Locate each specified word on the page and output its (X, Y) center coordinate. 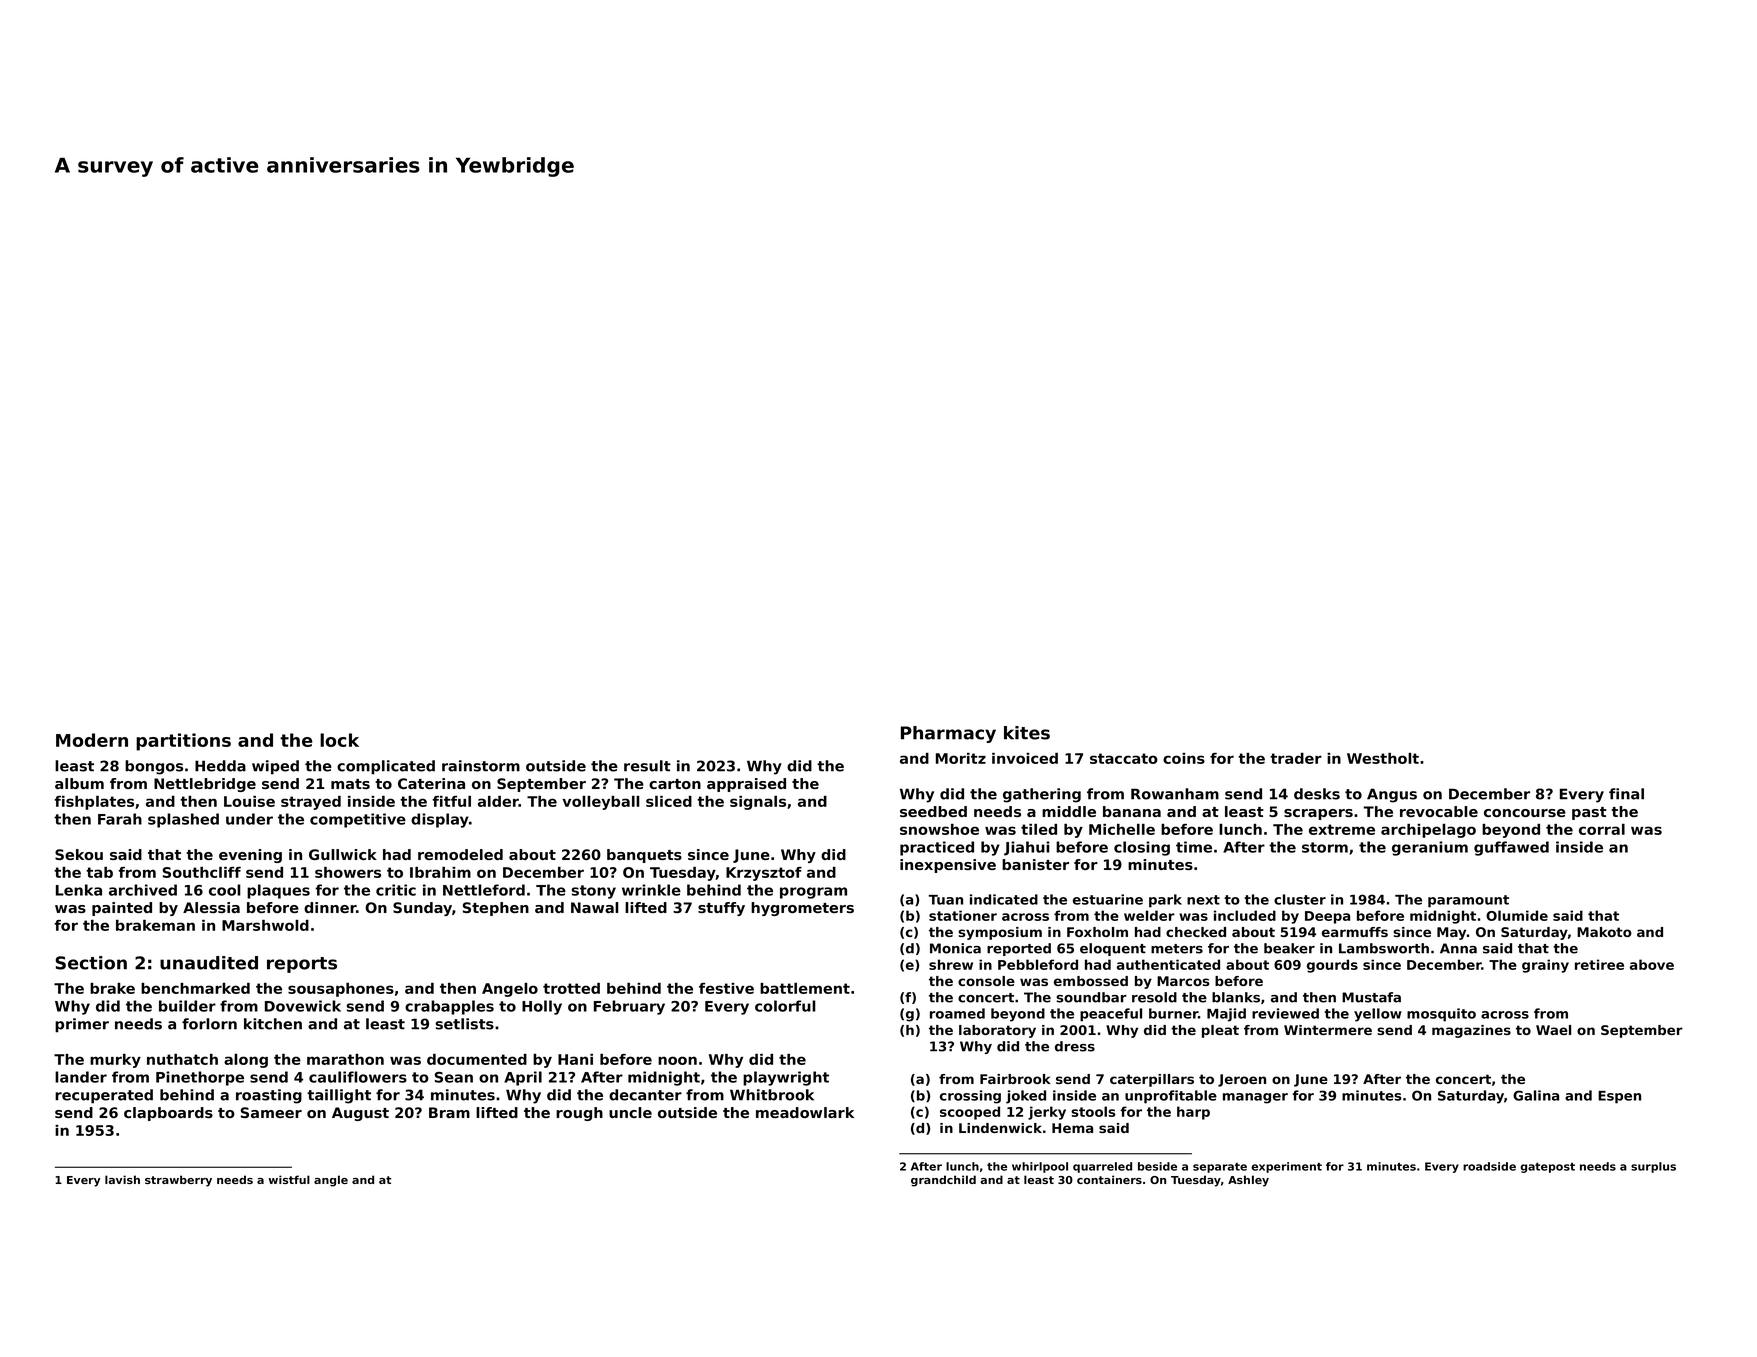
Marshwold (265, 925)
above (1652, 964)
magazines (1471, 1031)
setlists (464, 1024)
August (360, 1114)
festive (726, 988)
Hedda (220, 766)
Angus (1392, 795)
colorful (785, 1006)
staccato (1124, 758)
